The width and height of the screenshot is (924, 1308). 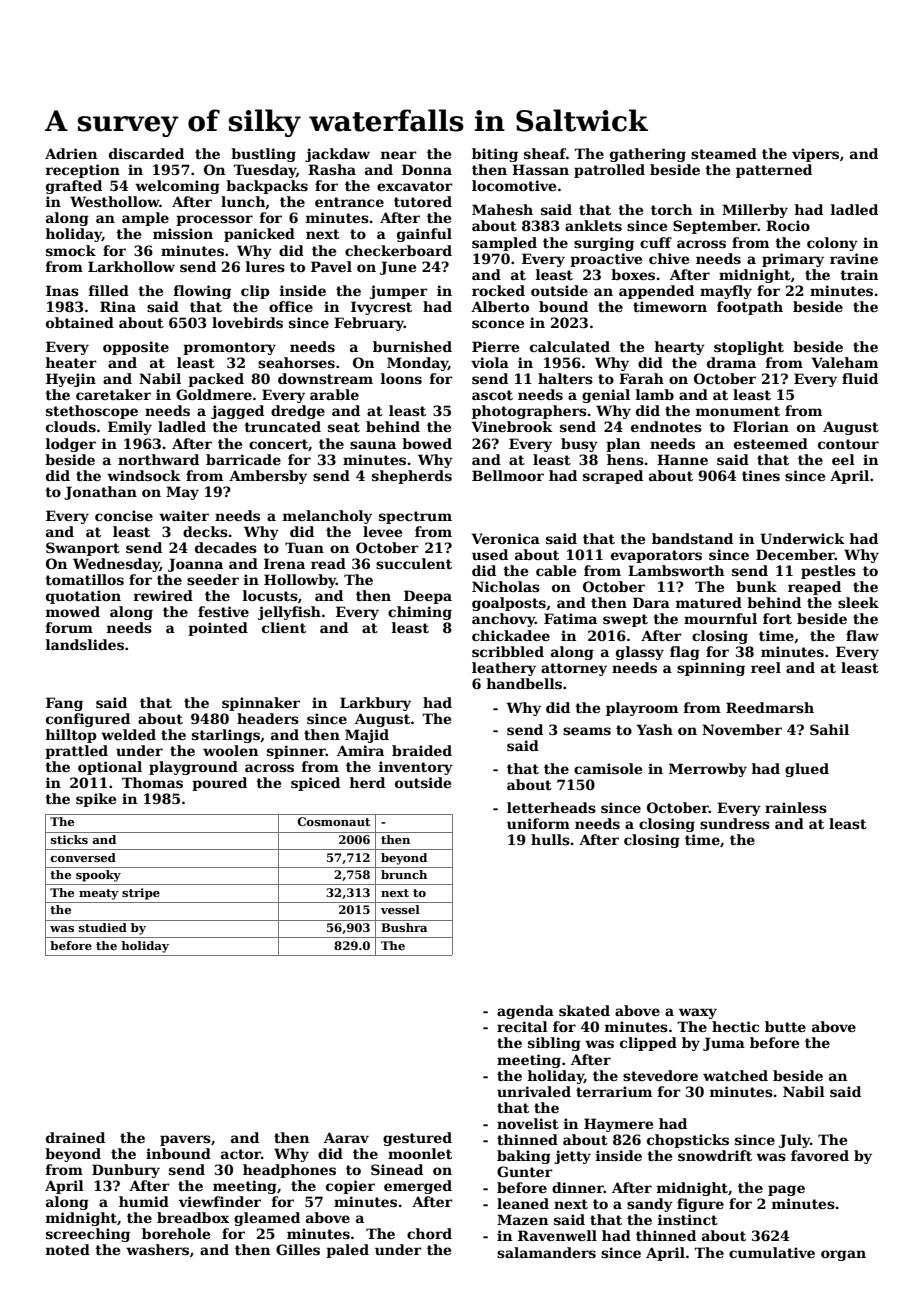 I want to click on Bellmoor, so click(x=508, y=475).
